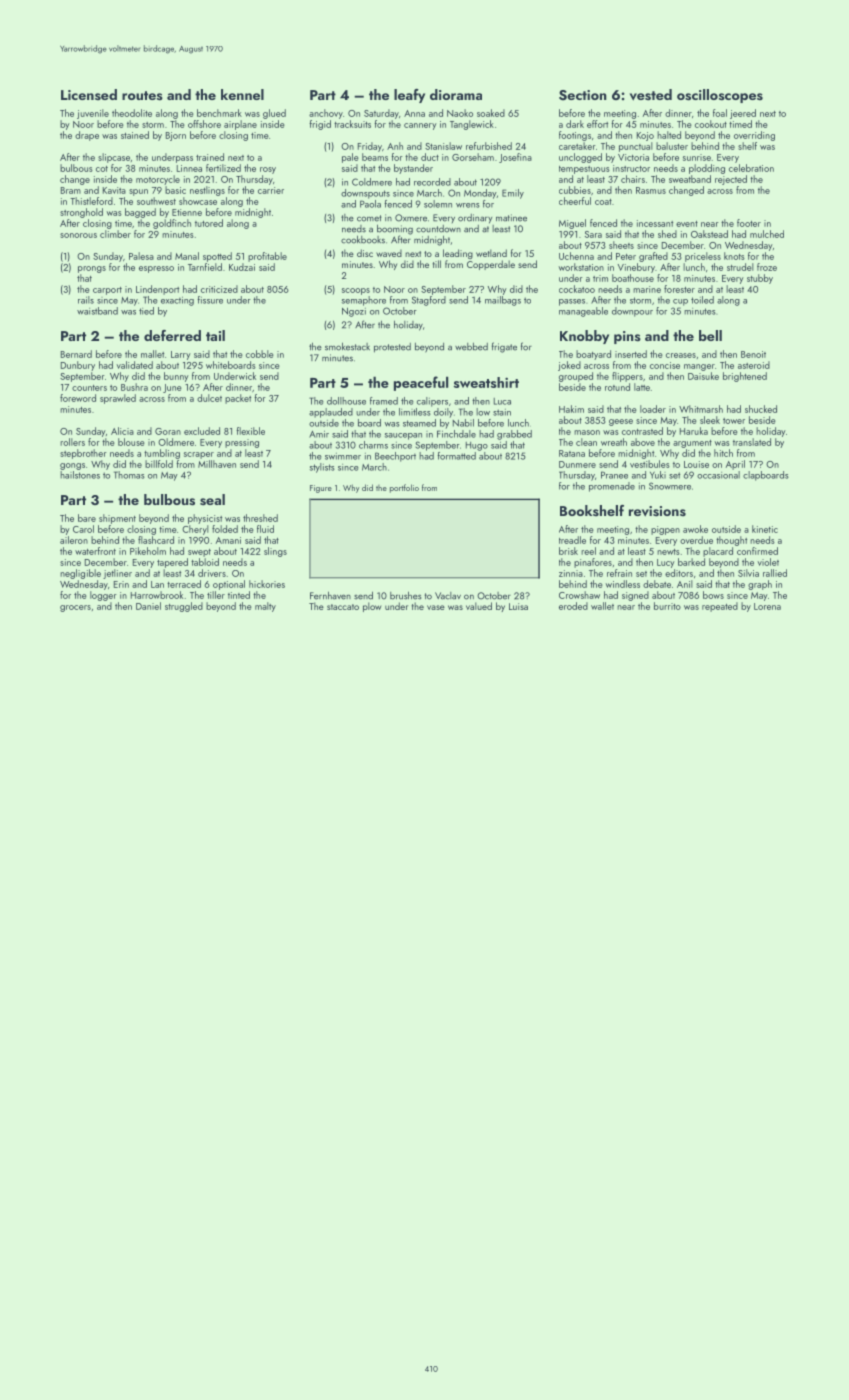 Image resolution: width=849 pixels, height=1400 pixels. What do you see at coordinates (731, 180) in the screenshot?
I see `rejected` at bounding box center [731, 180].
